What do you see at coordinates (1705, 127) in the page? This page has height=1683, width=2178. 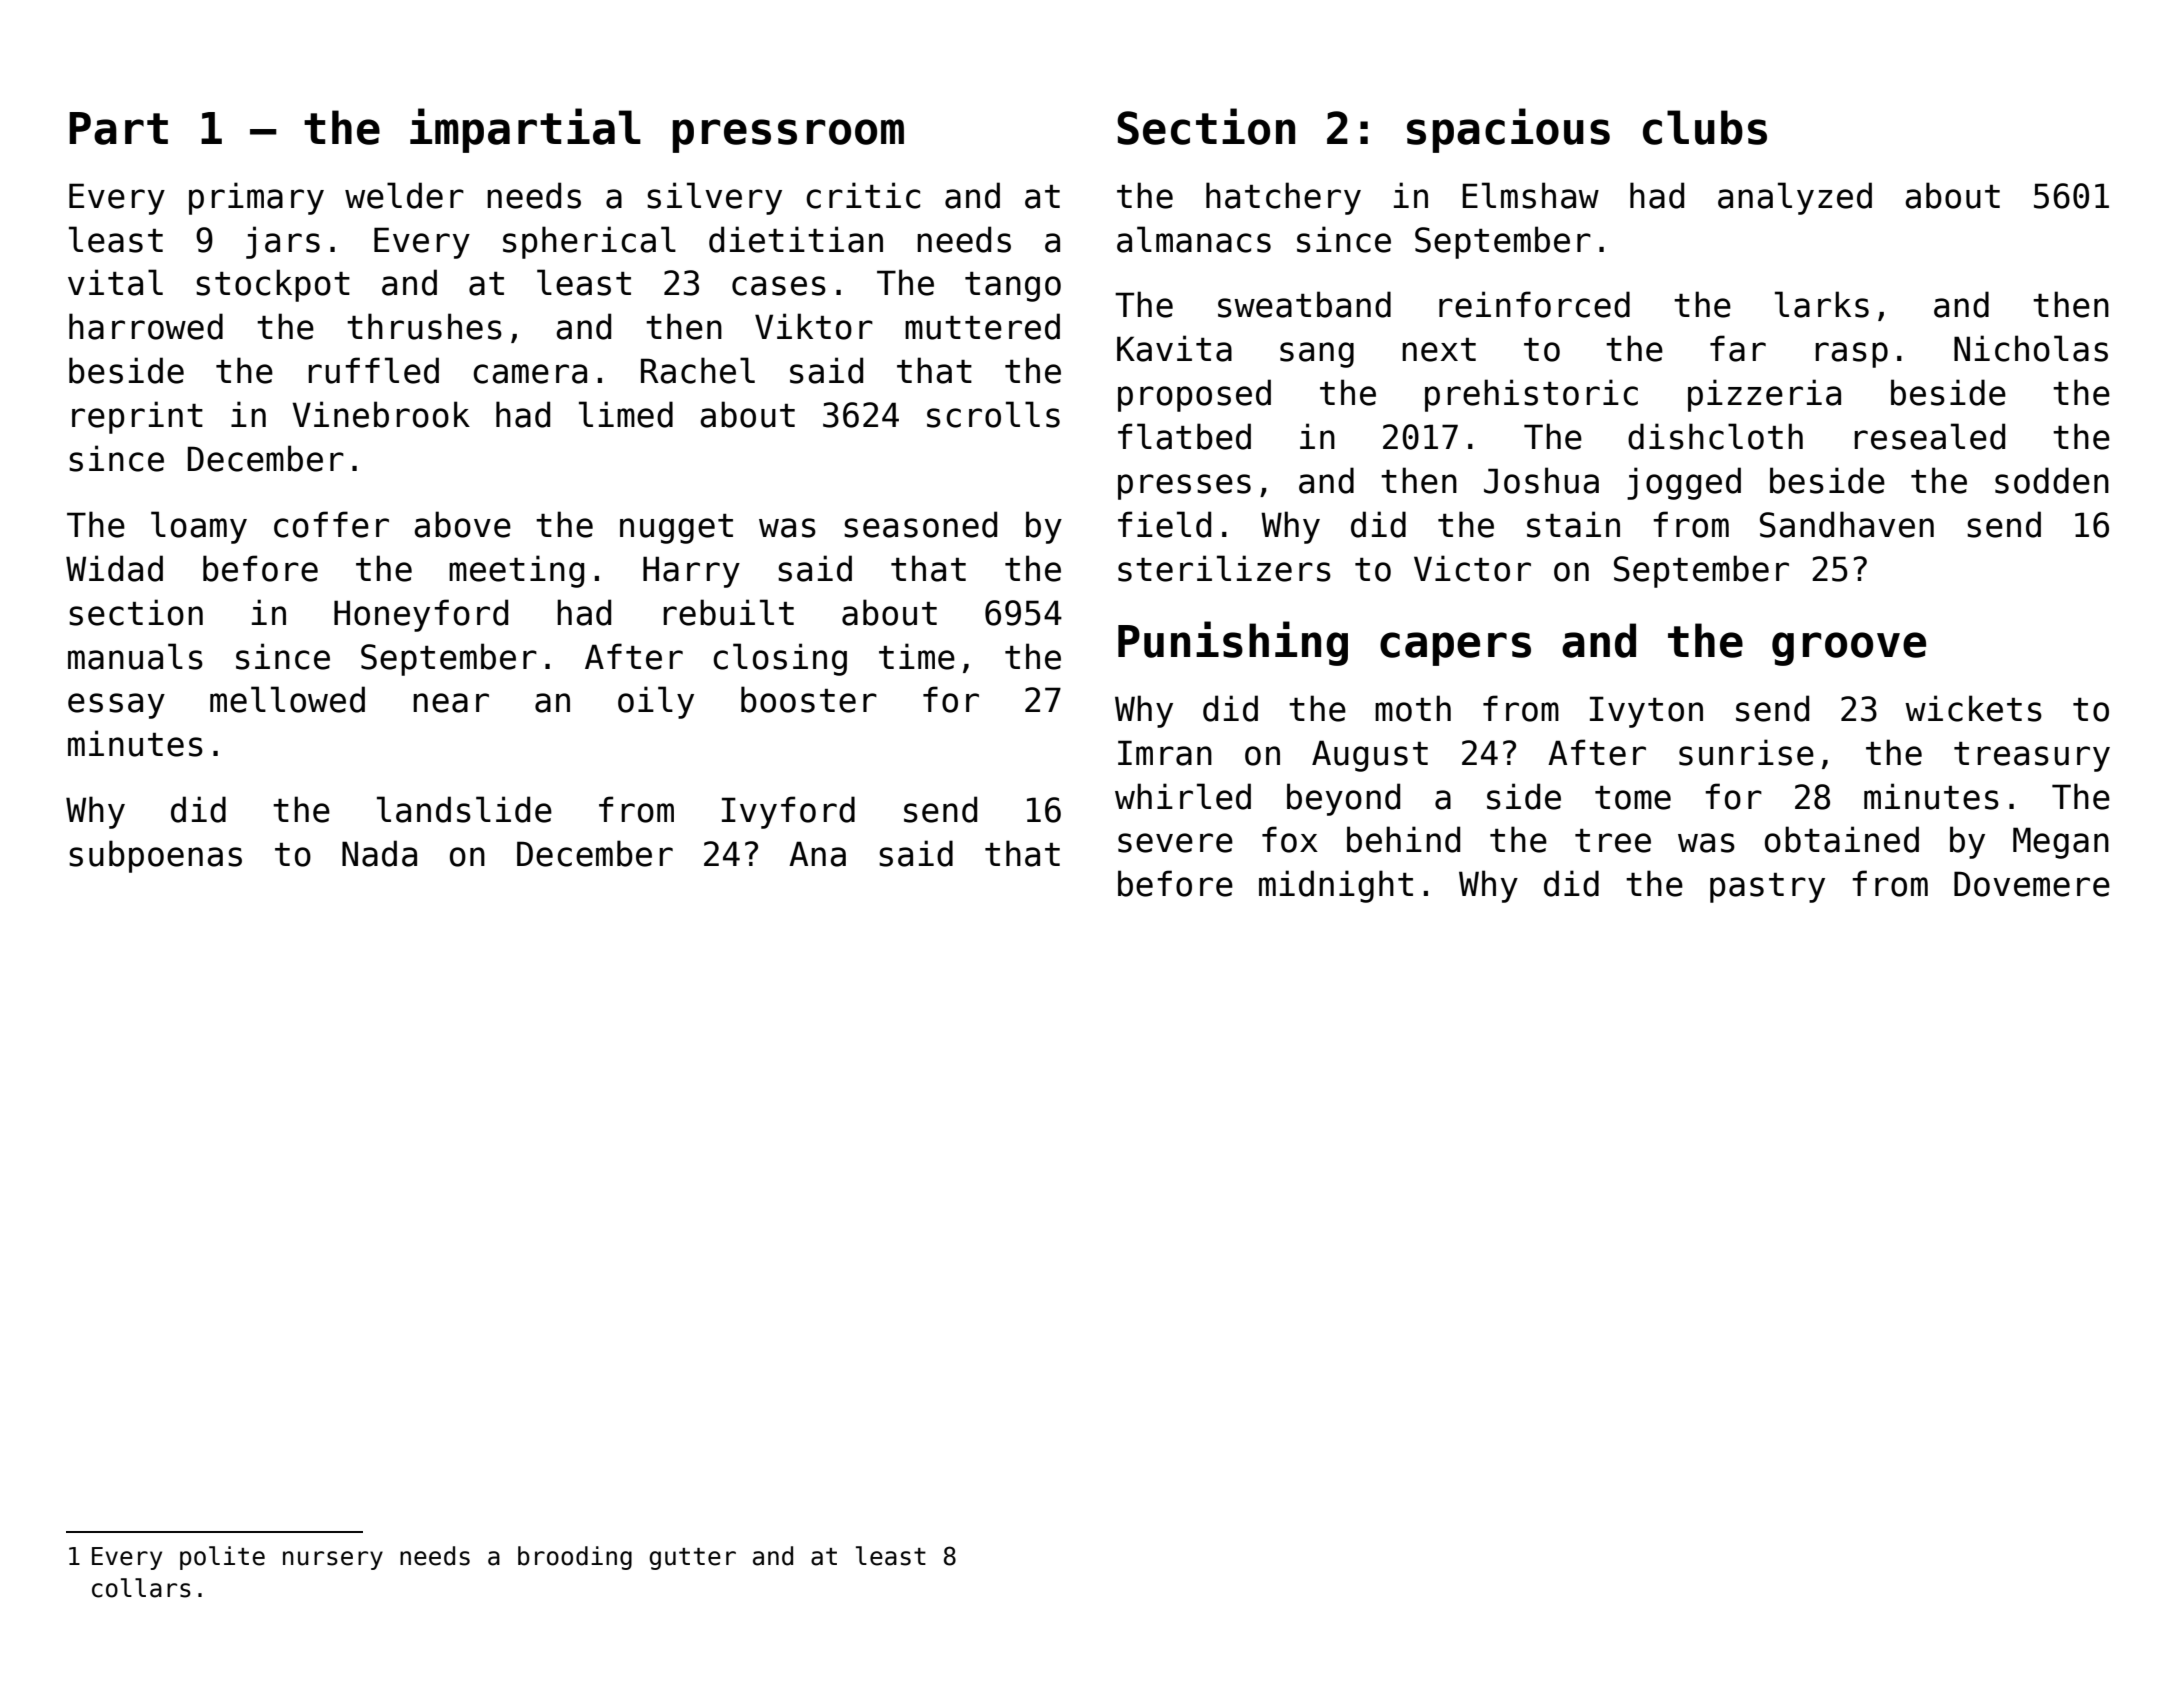 I see `clubs` at bounding box center [1705, 127].
